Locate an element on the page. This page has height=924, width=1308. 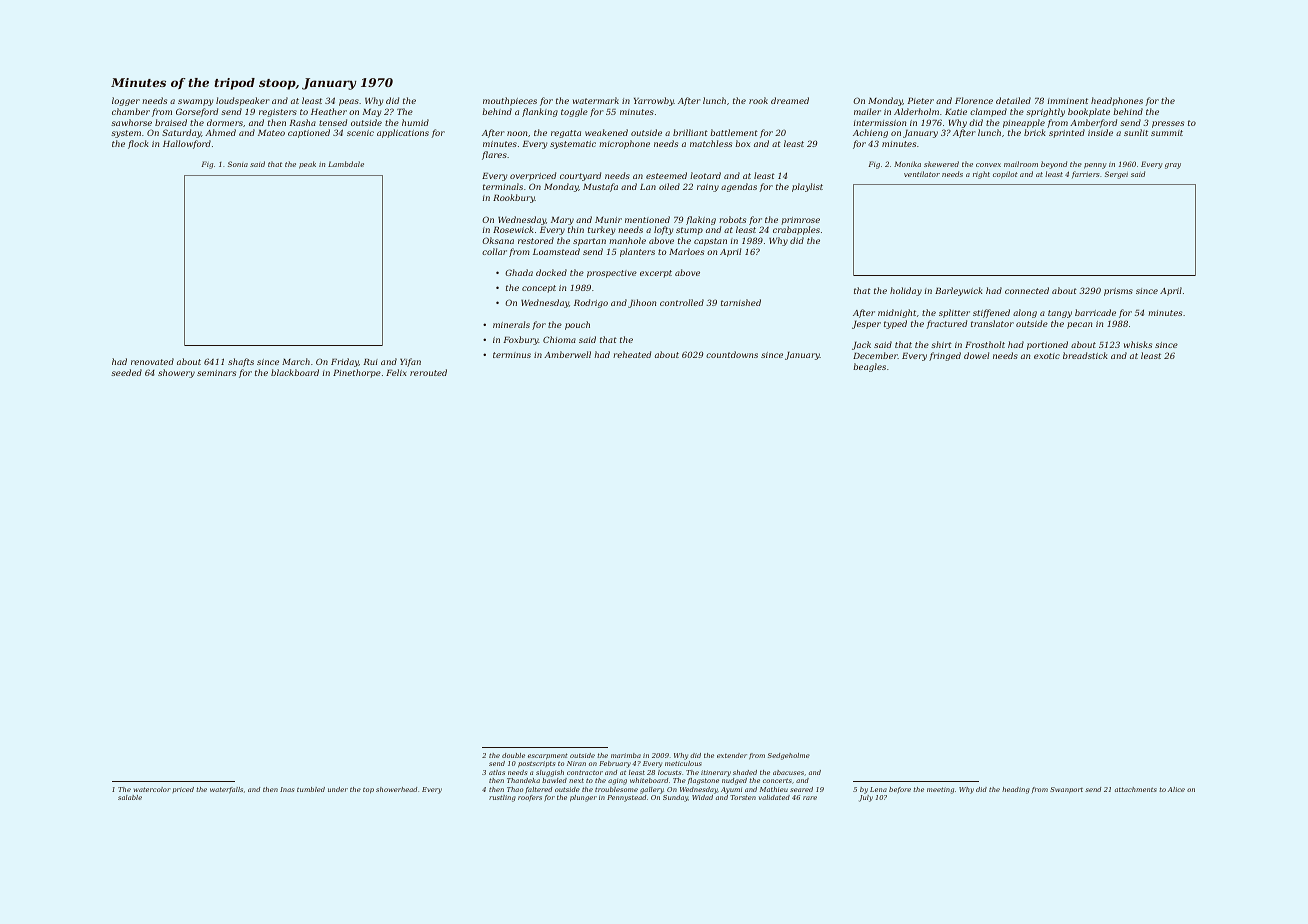
double is located at coordinates (513, 755).
